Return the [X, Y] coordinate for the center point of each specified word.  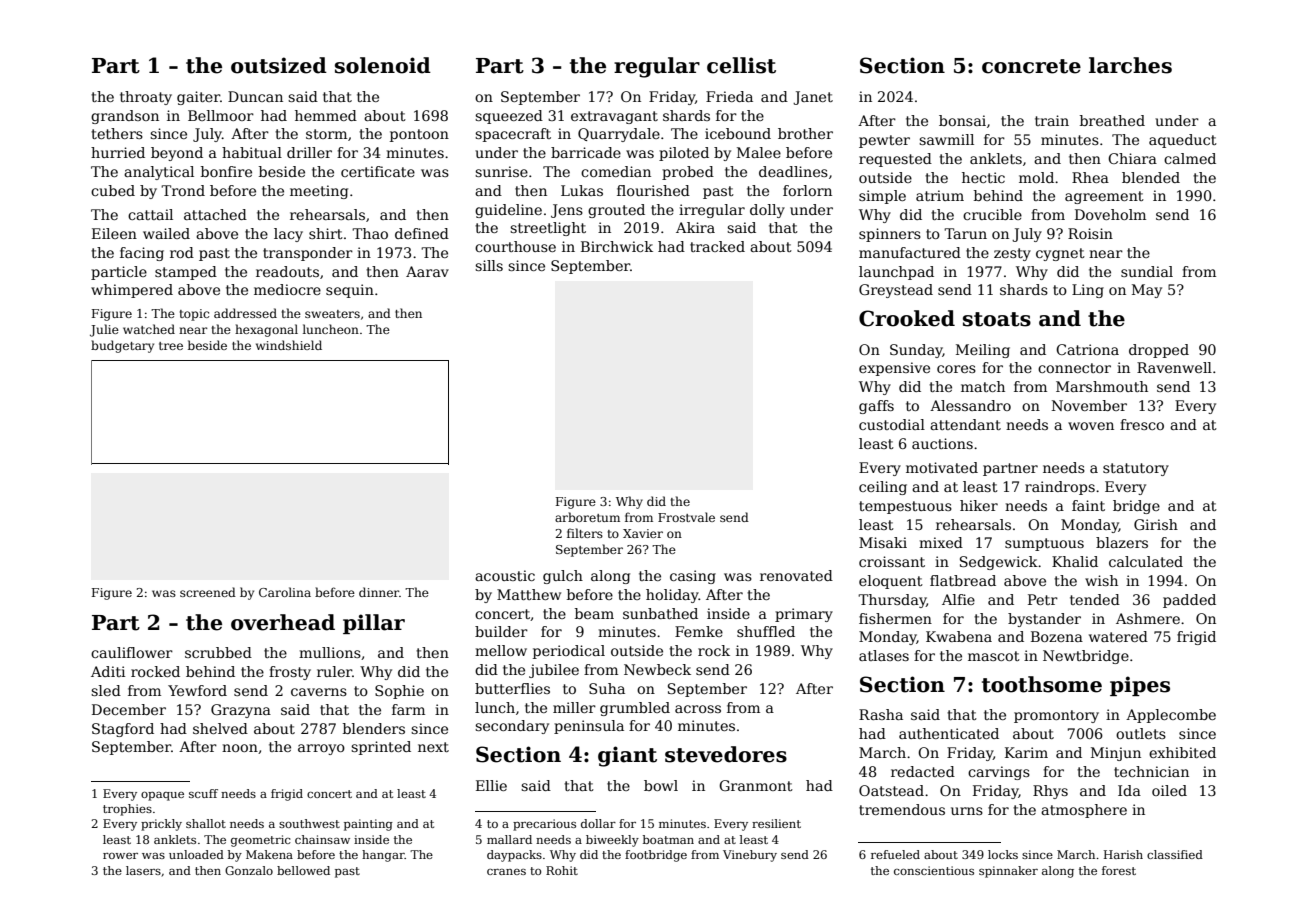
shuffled [766, 631]
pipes [1140, 686]
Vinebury [750, 856]
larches [1130, 65]
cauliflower [132, 652]
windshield [289, 345]
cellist [741, 65]
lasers [143, 870]
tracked [717, 246]
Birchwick [617, 246]
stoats [997, 319]
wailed [166, 233]
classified [1175, 854]
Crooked [907, 318]
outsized [279, 65]
